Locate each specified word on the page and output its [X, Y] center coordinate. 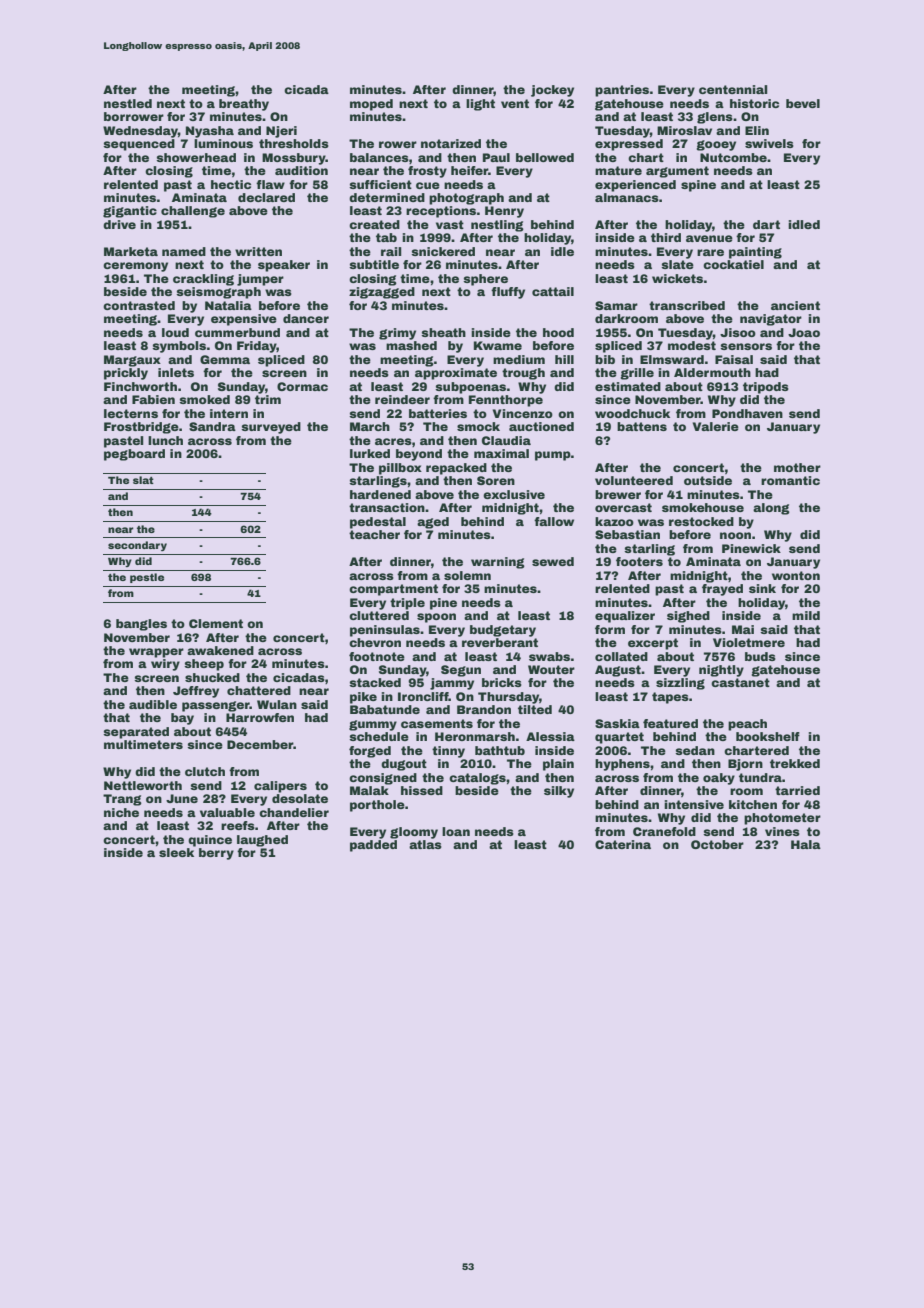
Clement [216, 623]
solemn [467, 575]
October [717, 844]
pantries [622, 91]
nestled [128, 103]
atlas [425, 844]
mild [806, 615]
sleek [176, 852]
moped [371, 105]
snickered [443, 251]
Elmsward [672, 359]
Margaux [132, 361]
